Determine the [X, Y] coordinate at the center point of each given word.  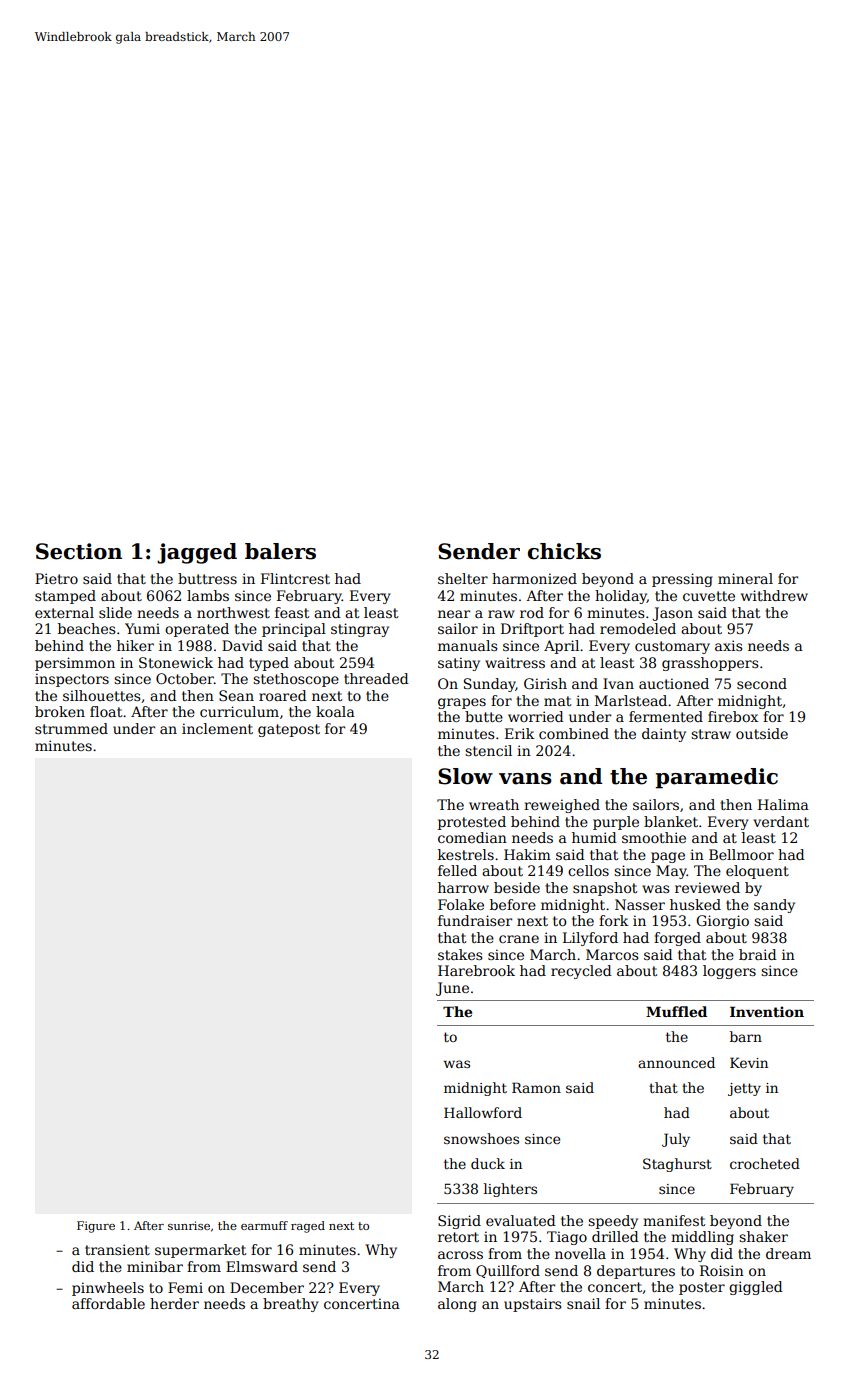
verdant [781, 821]
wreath [494, 804]
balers [280, 551]
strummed [71, 728]
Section [79, 551]
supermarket [200, 1251]
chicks [564, 551]
